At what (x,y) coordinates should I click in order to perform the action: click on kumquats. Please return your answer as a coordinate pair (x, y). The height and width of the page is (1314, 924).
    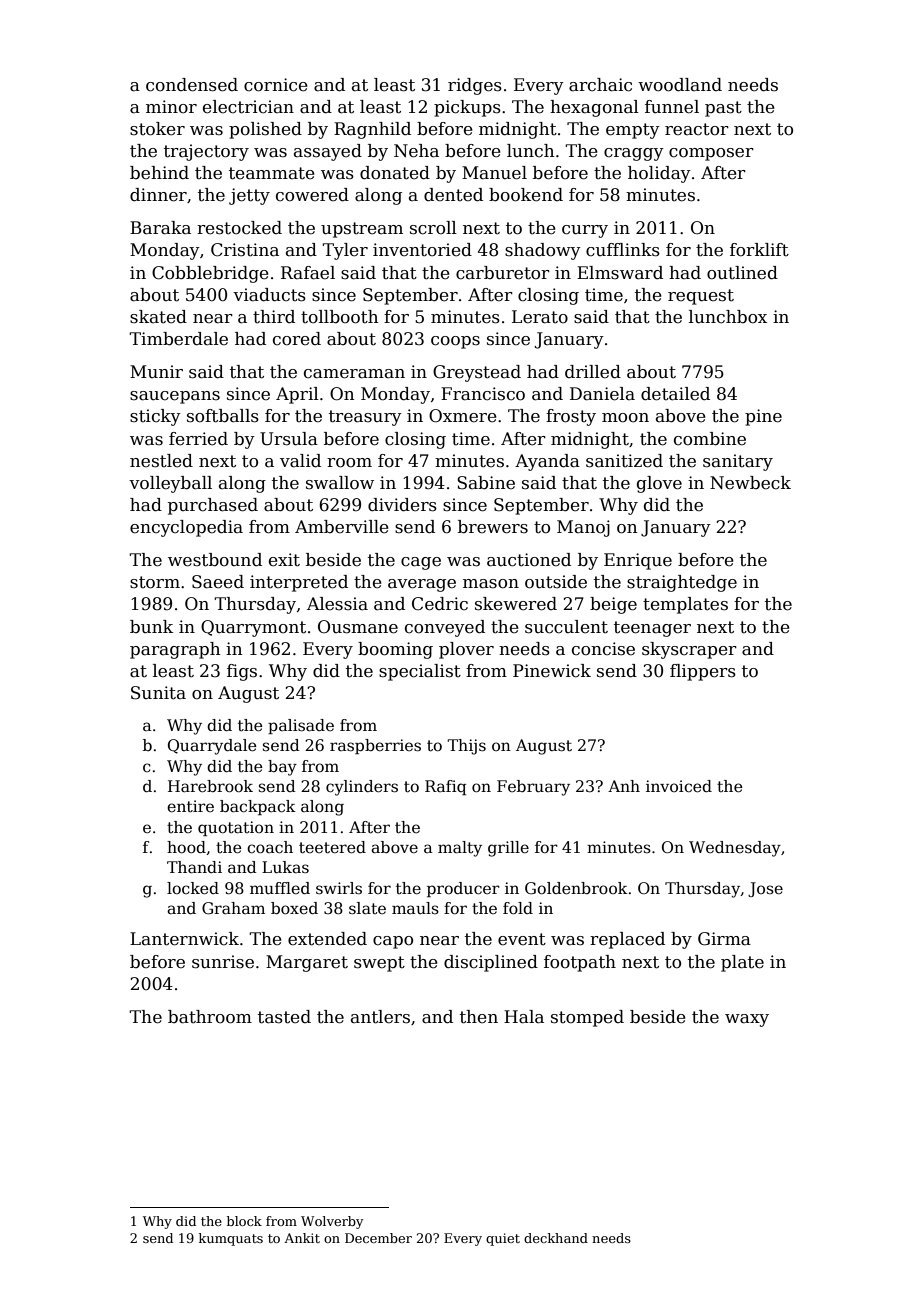
    Looking at the image, I should click on (231, 1239).
